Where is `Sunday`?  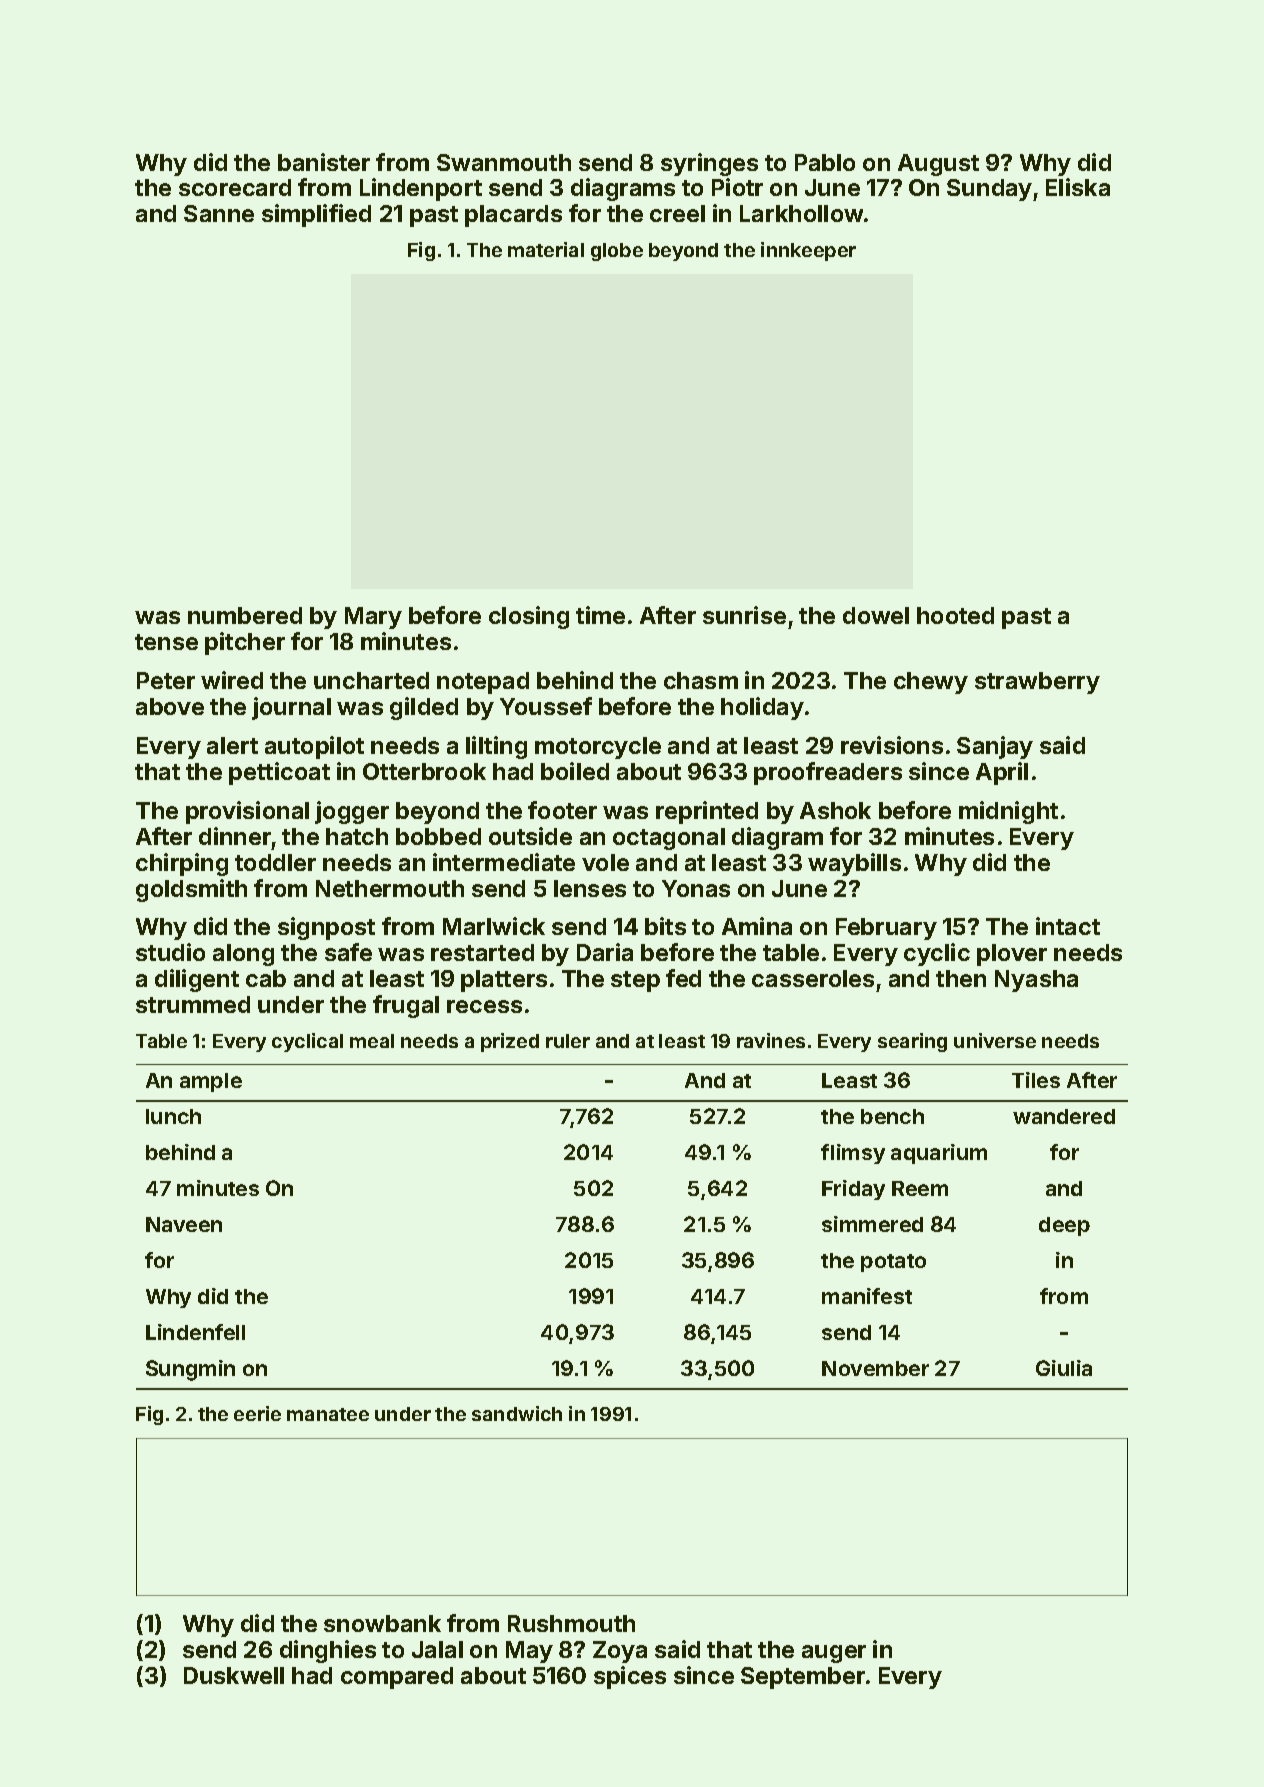 Sunday is located at coordinates (989, 190).
